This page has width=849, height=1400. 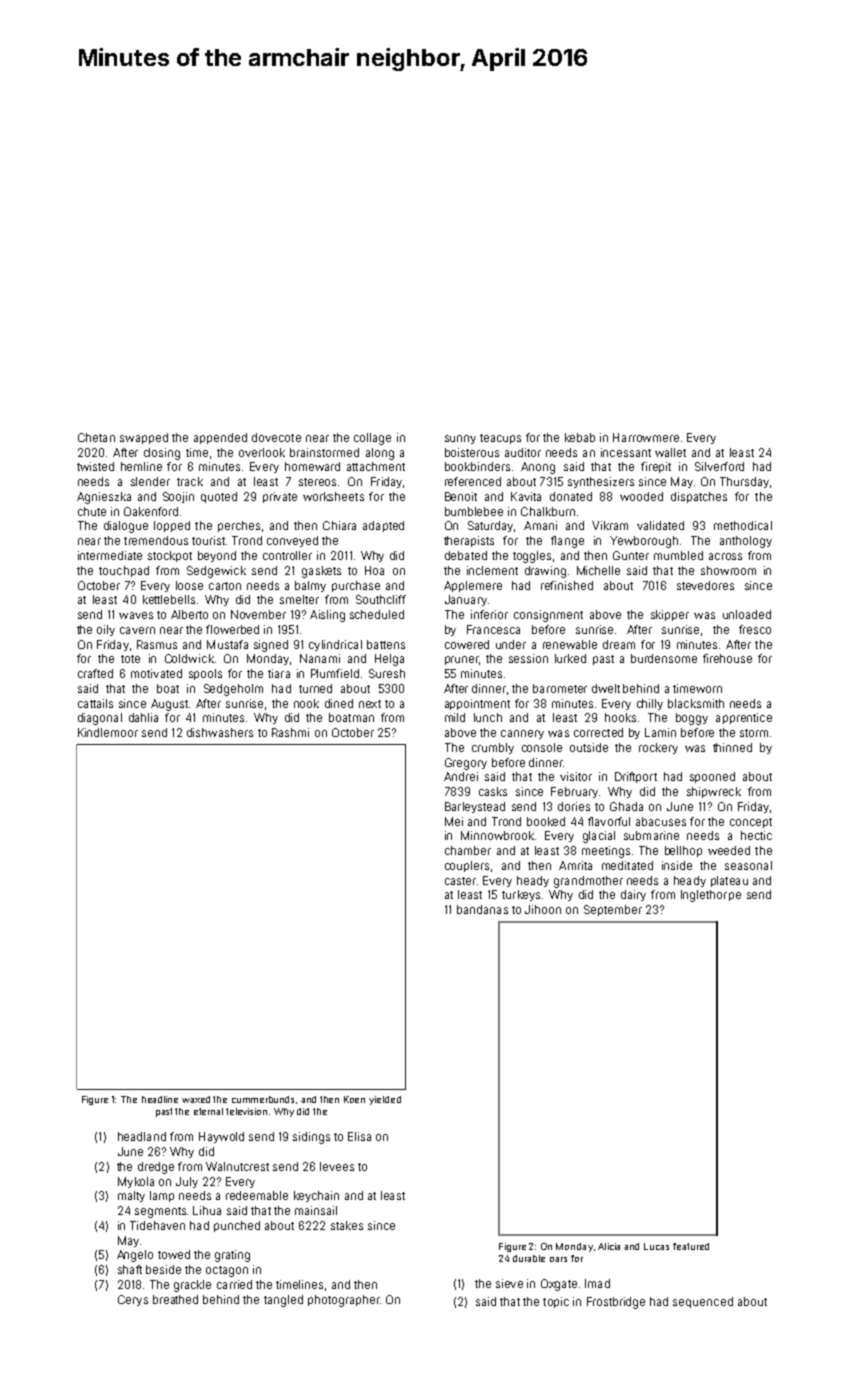 I want to click on swapped, so click(x=144, y=438).
